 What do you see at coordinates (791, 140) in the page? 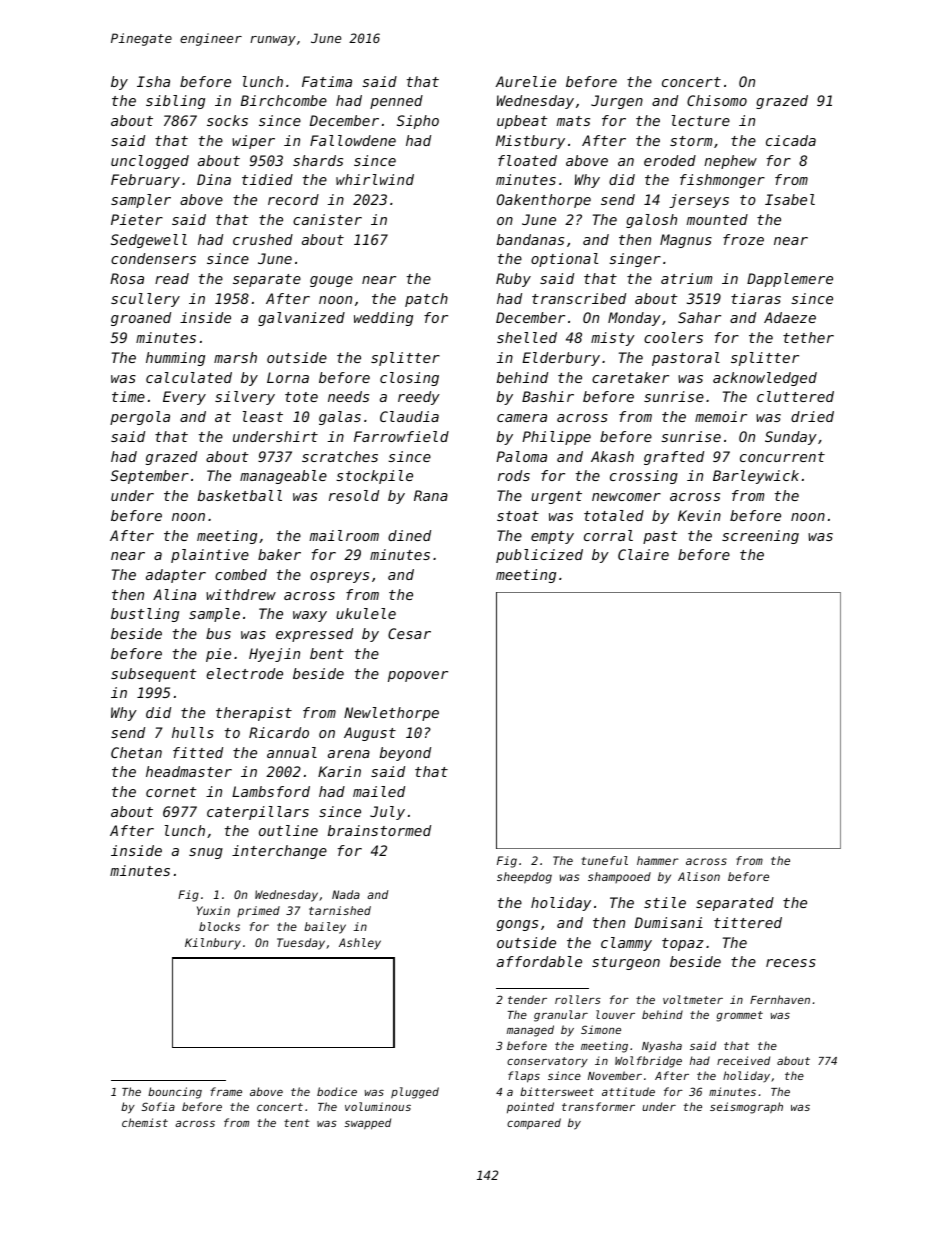
I see `cicada` at bounding box center [791, 140].
